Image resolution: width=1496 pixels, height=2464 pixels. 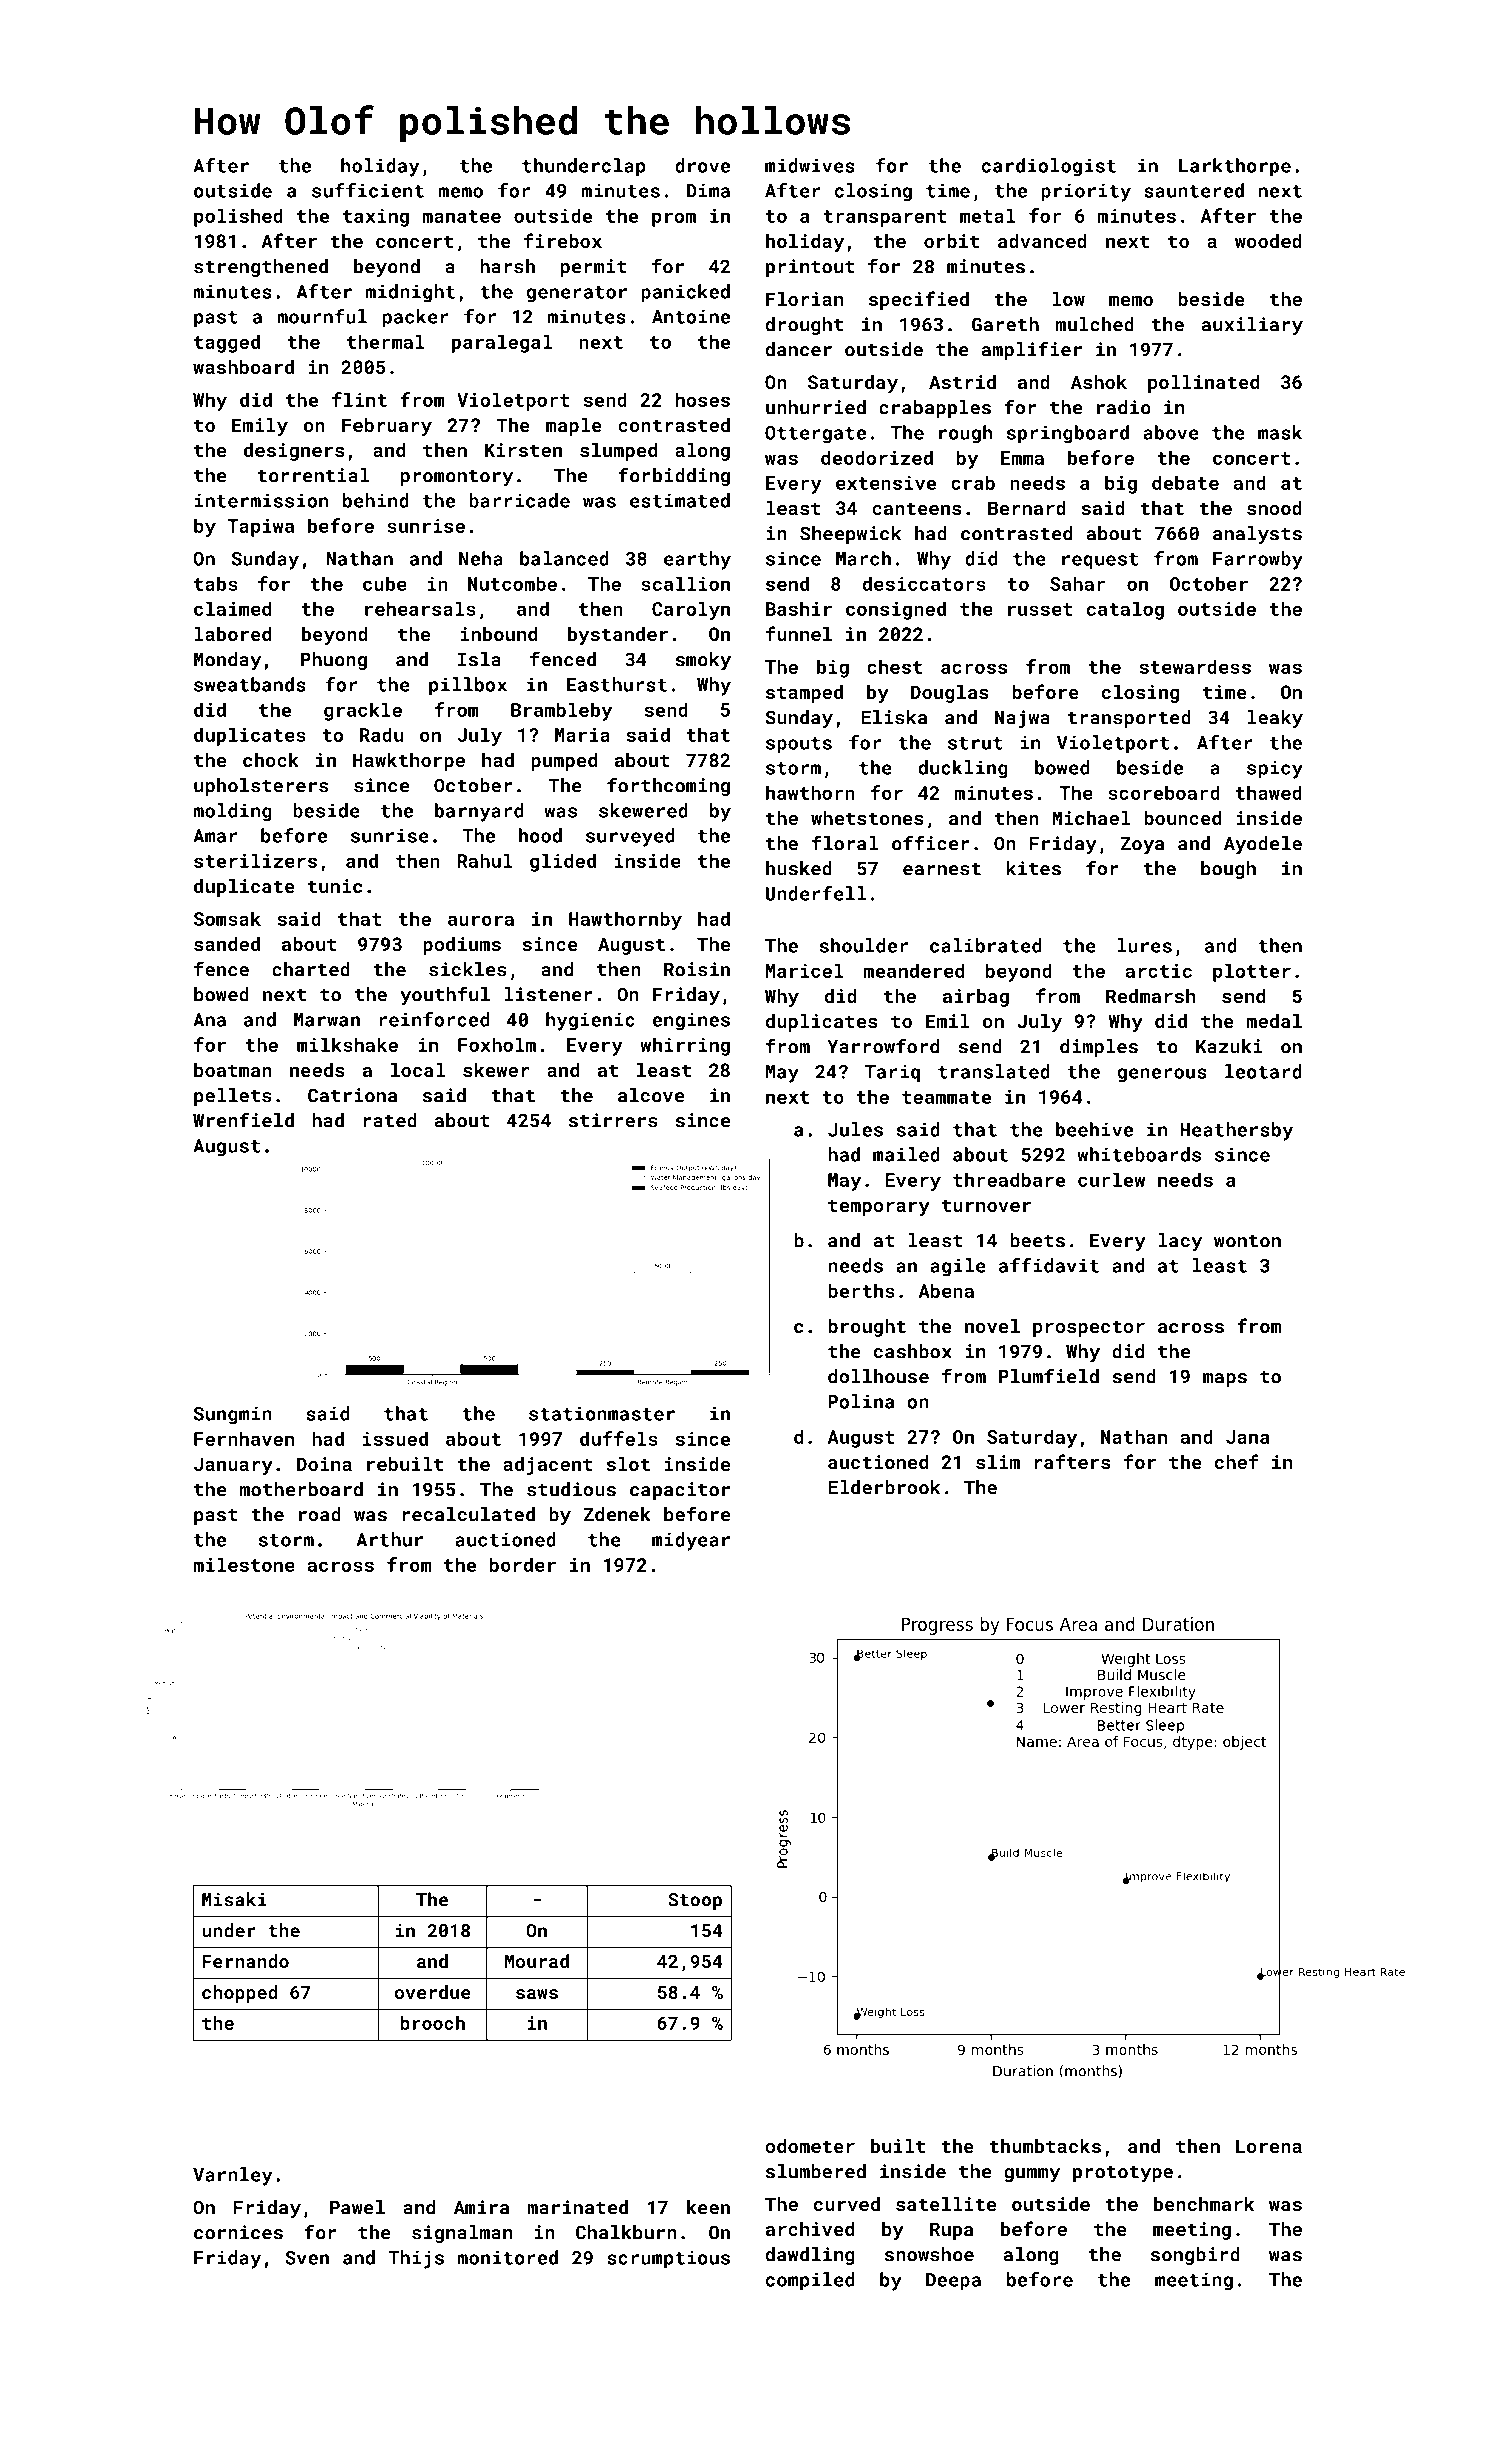 What do you see at coordinates (691, 316) in the page?
I see `Antoine` at bounding box center [691, 316].
